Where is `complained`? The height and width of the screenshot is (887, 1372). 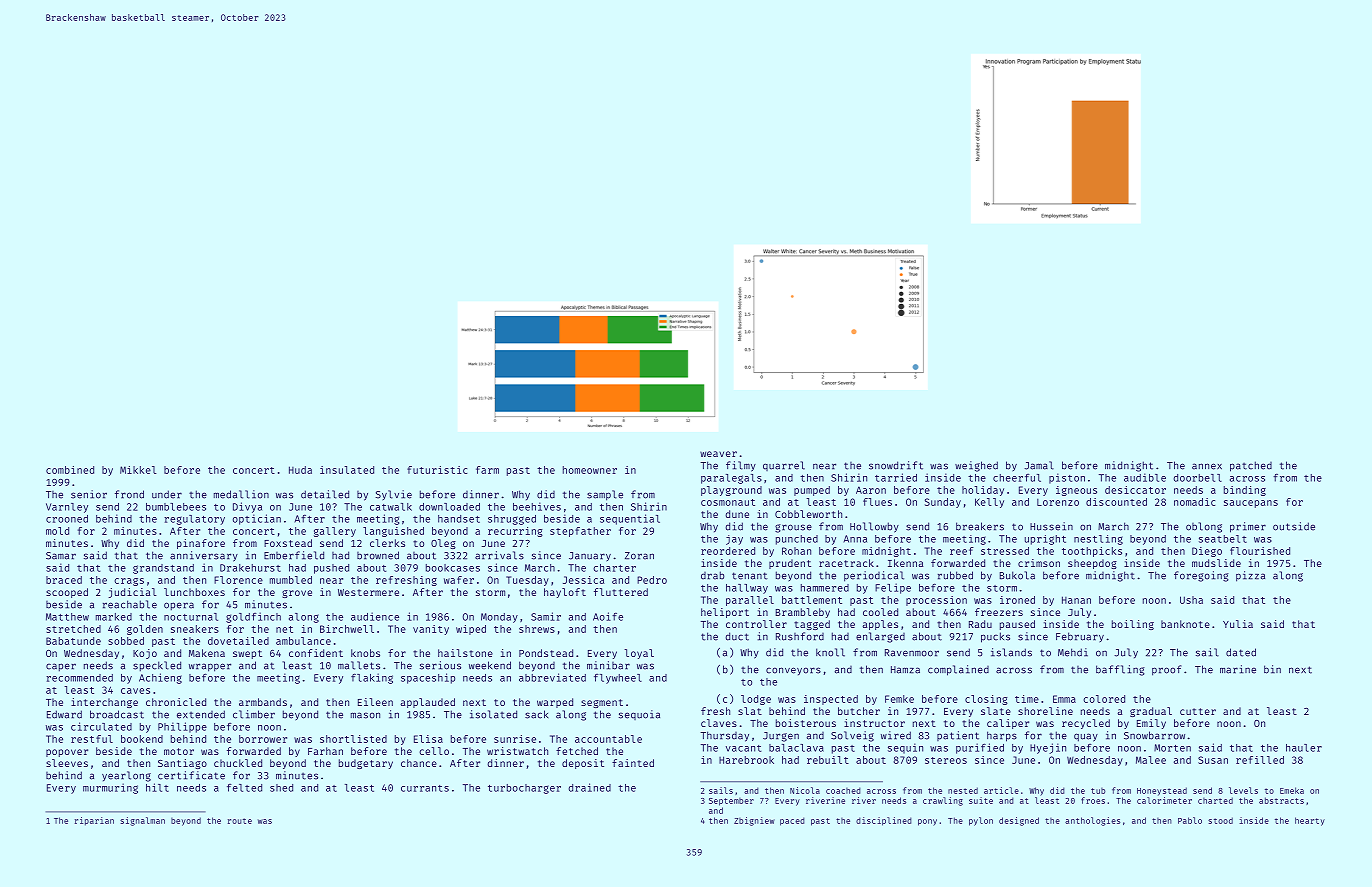
complained is located at coordinates (958, 670).
